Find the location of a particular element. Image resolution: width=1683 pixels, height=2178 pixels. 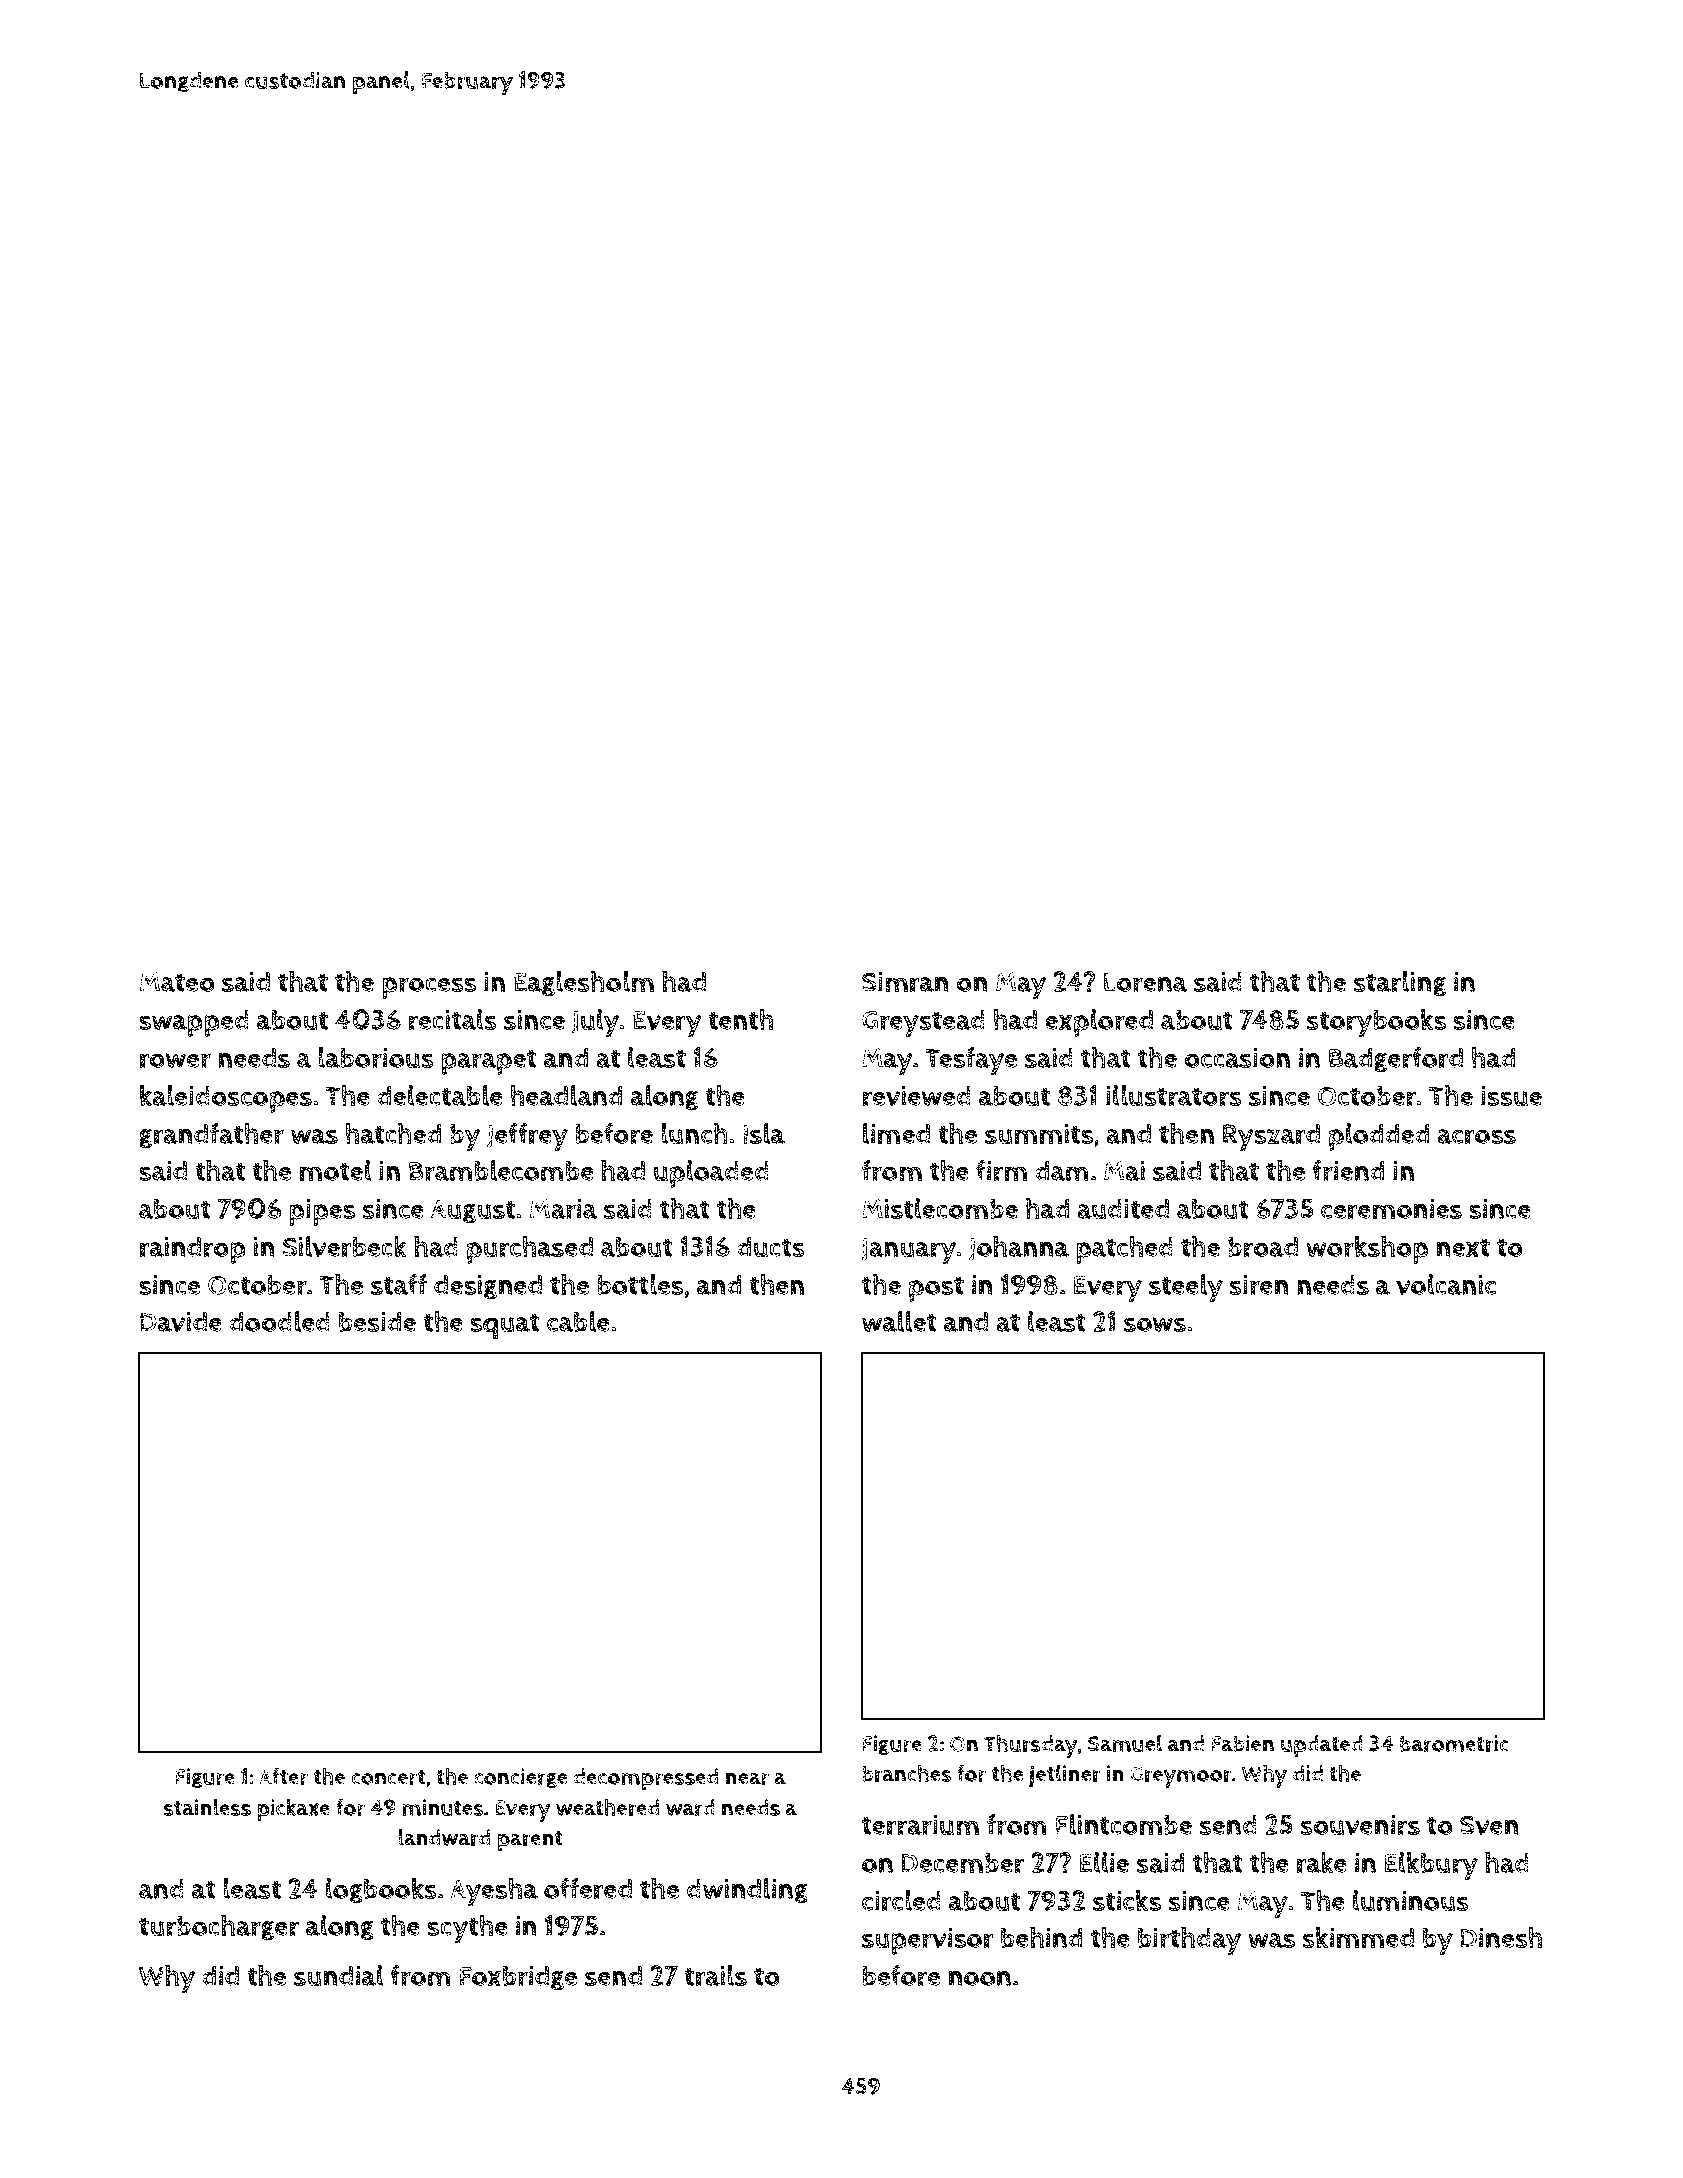

Simran is located at coordinates (905, 982).
